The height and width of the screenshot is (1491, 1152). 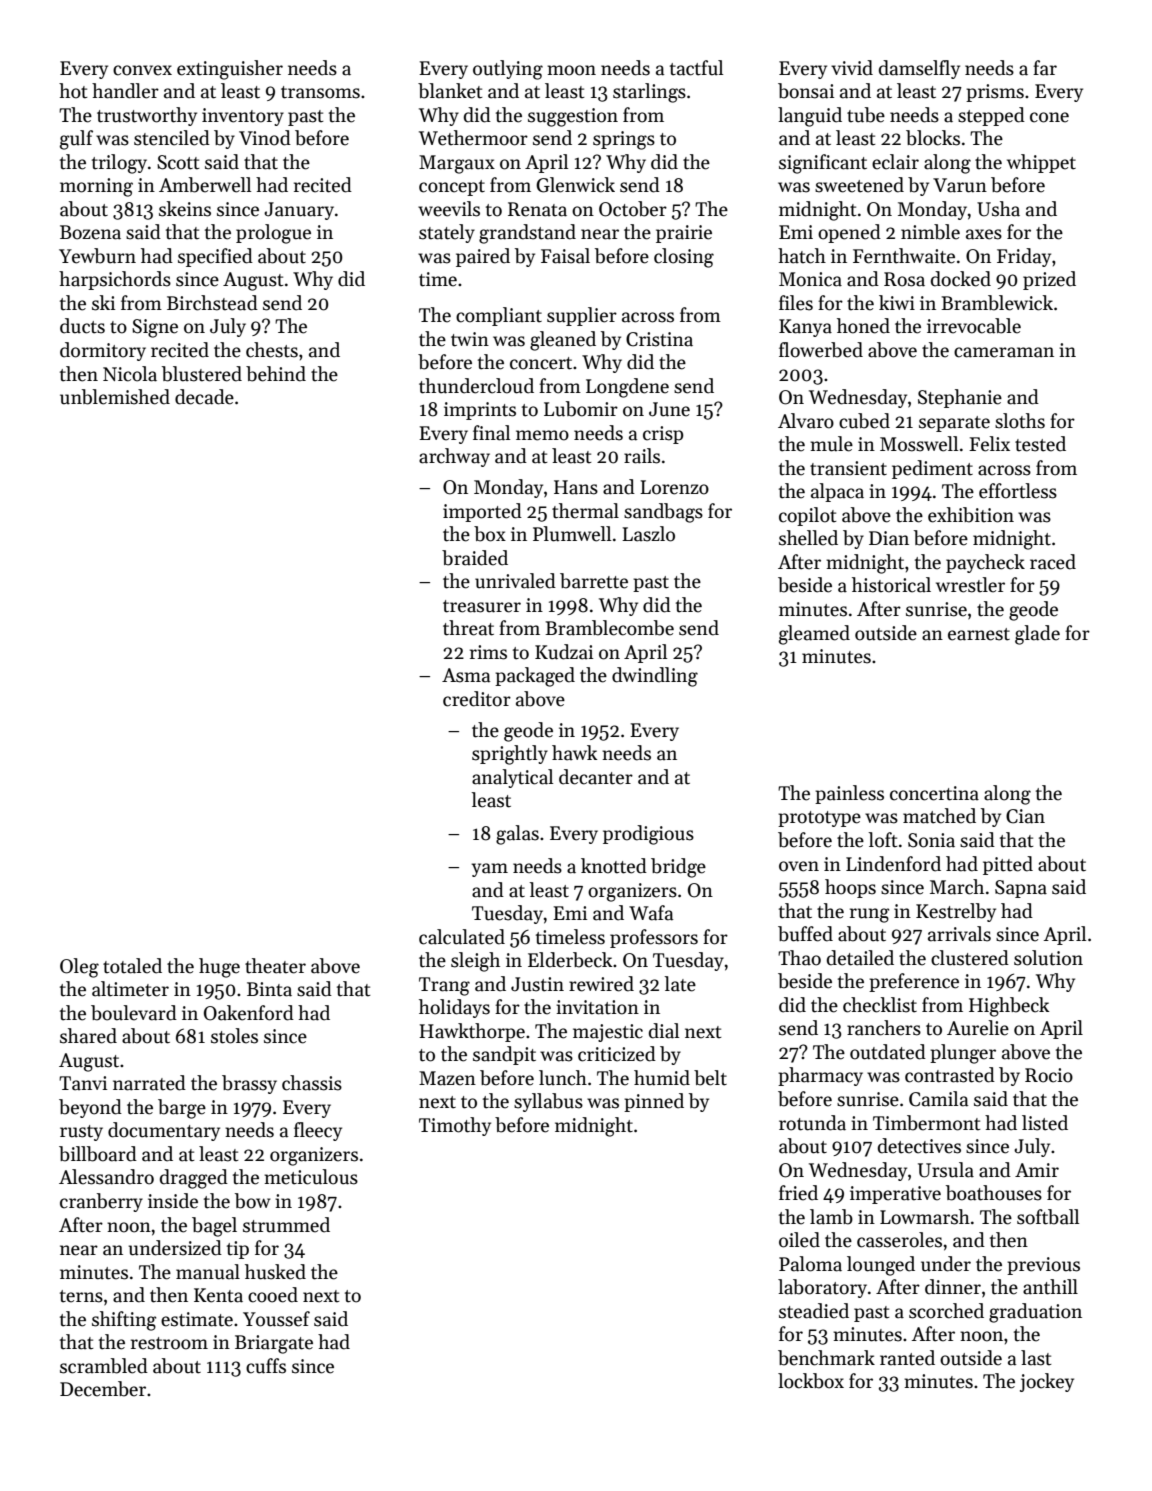 What do you see at coordinates (1004, 352) in the screenshot?
I see `cameraman` at bounding box center [1004, 352].
